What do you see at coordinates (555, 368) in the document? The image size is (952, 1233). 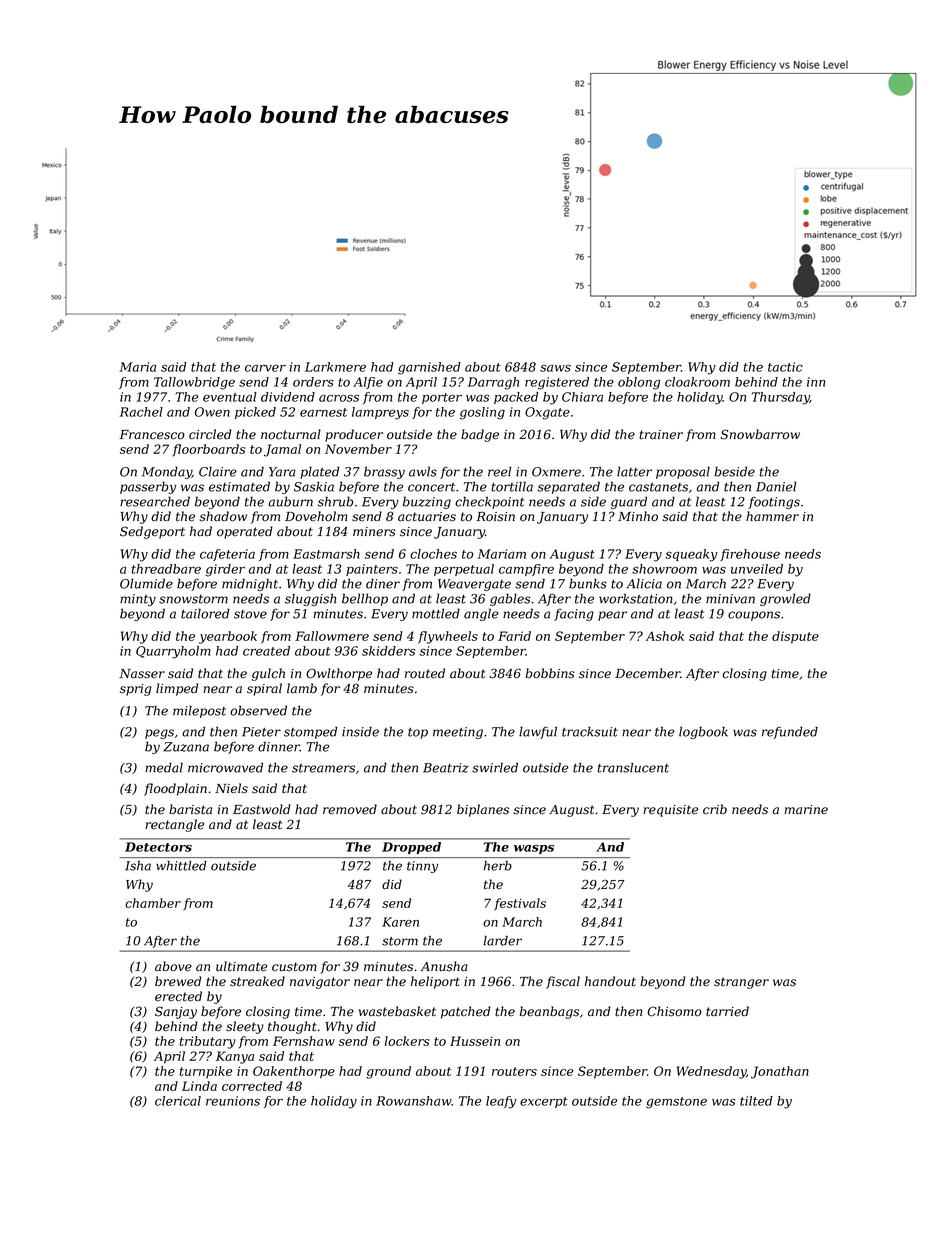 I see `saws` at bounding box center [555, 368].
